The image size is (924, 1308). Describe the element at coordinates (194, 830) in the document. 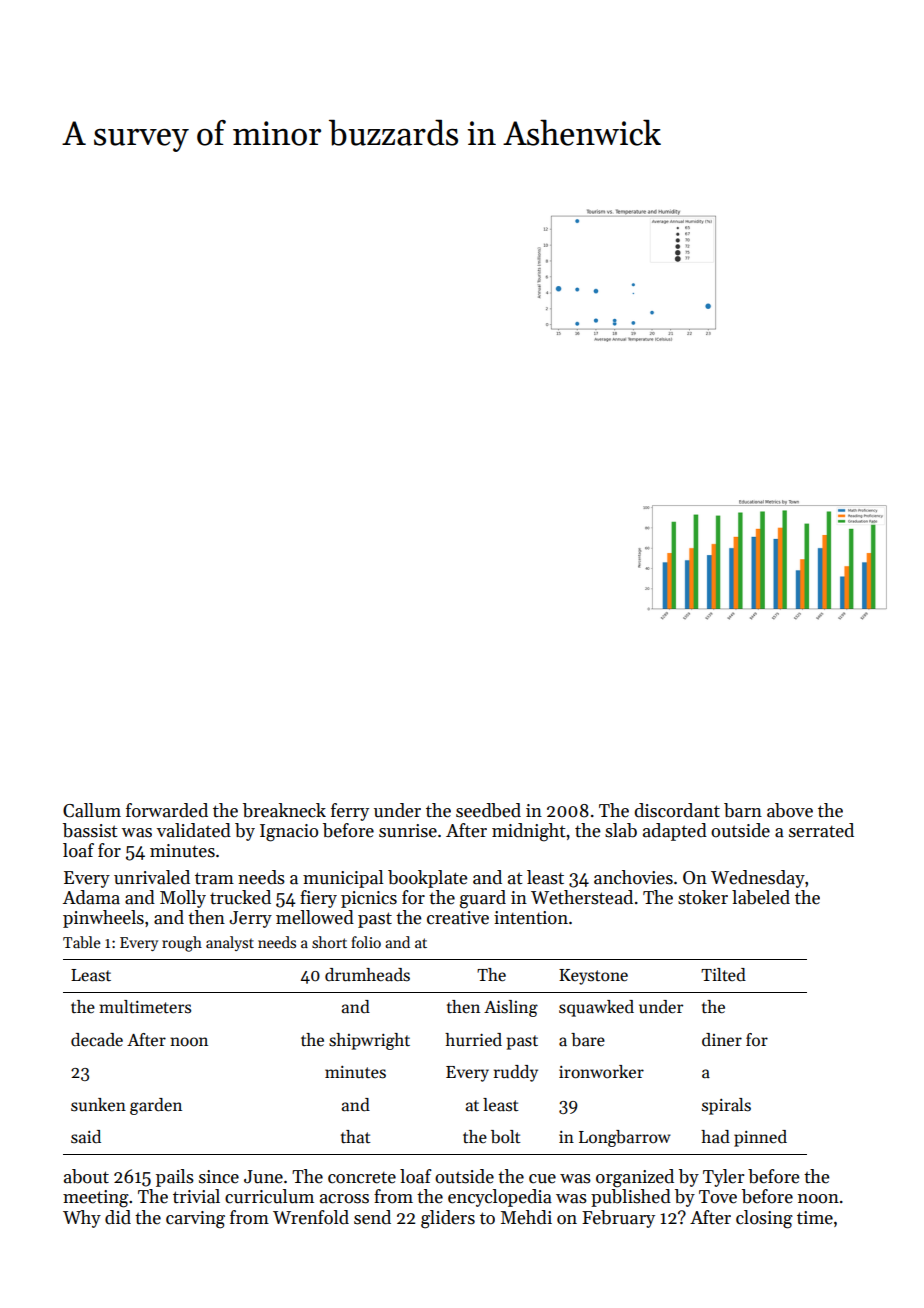

I see `validated` at that location.
